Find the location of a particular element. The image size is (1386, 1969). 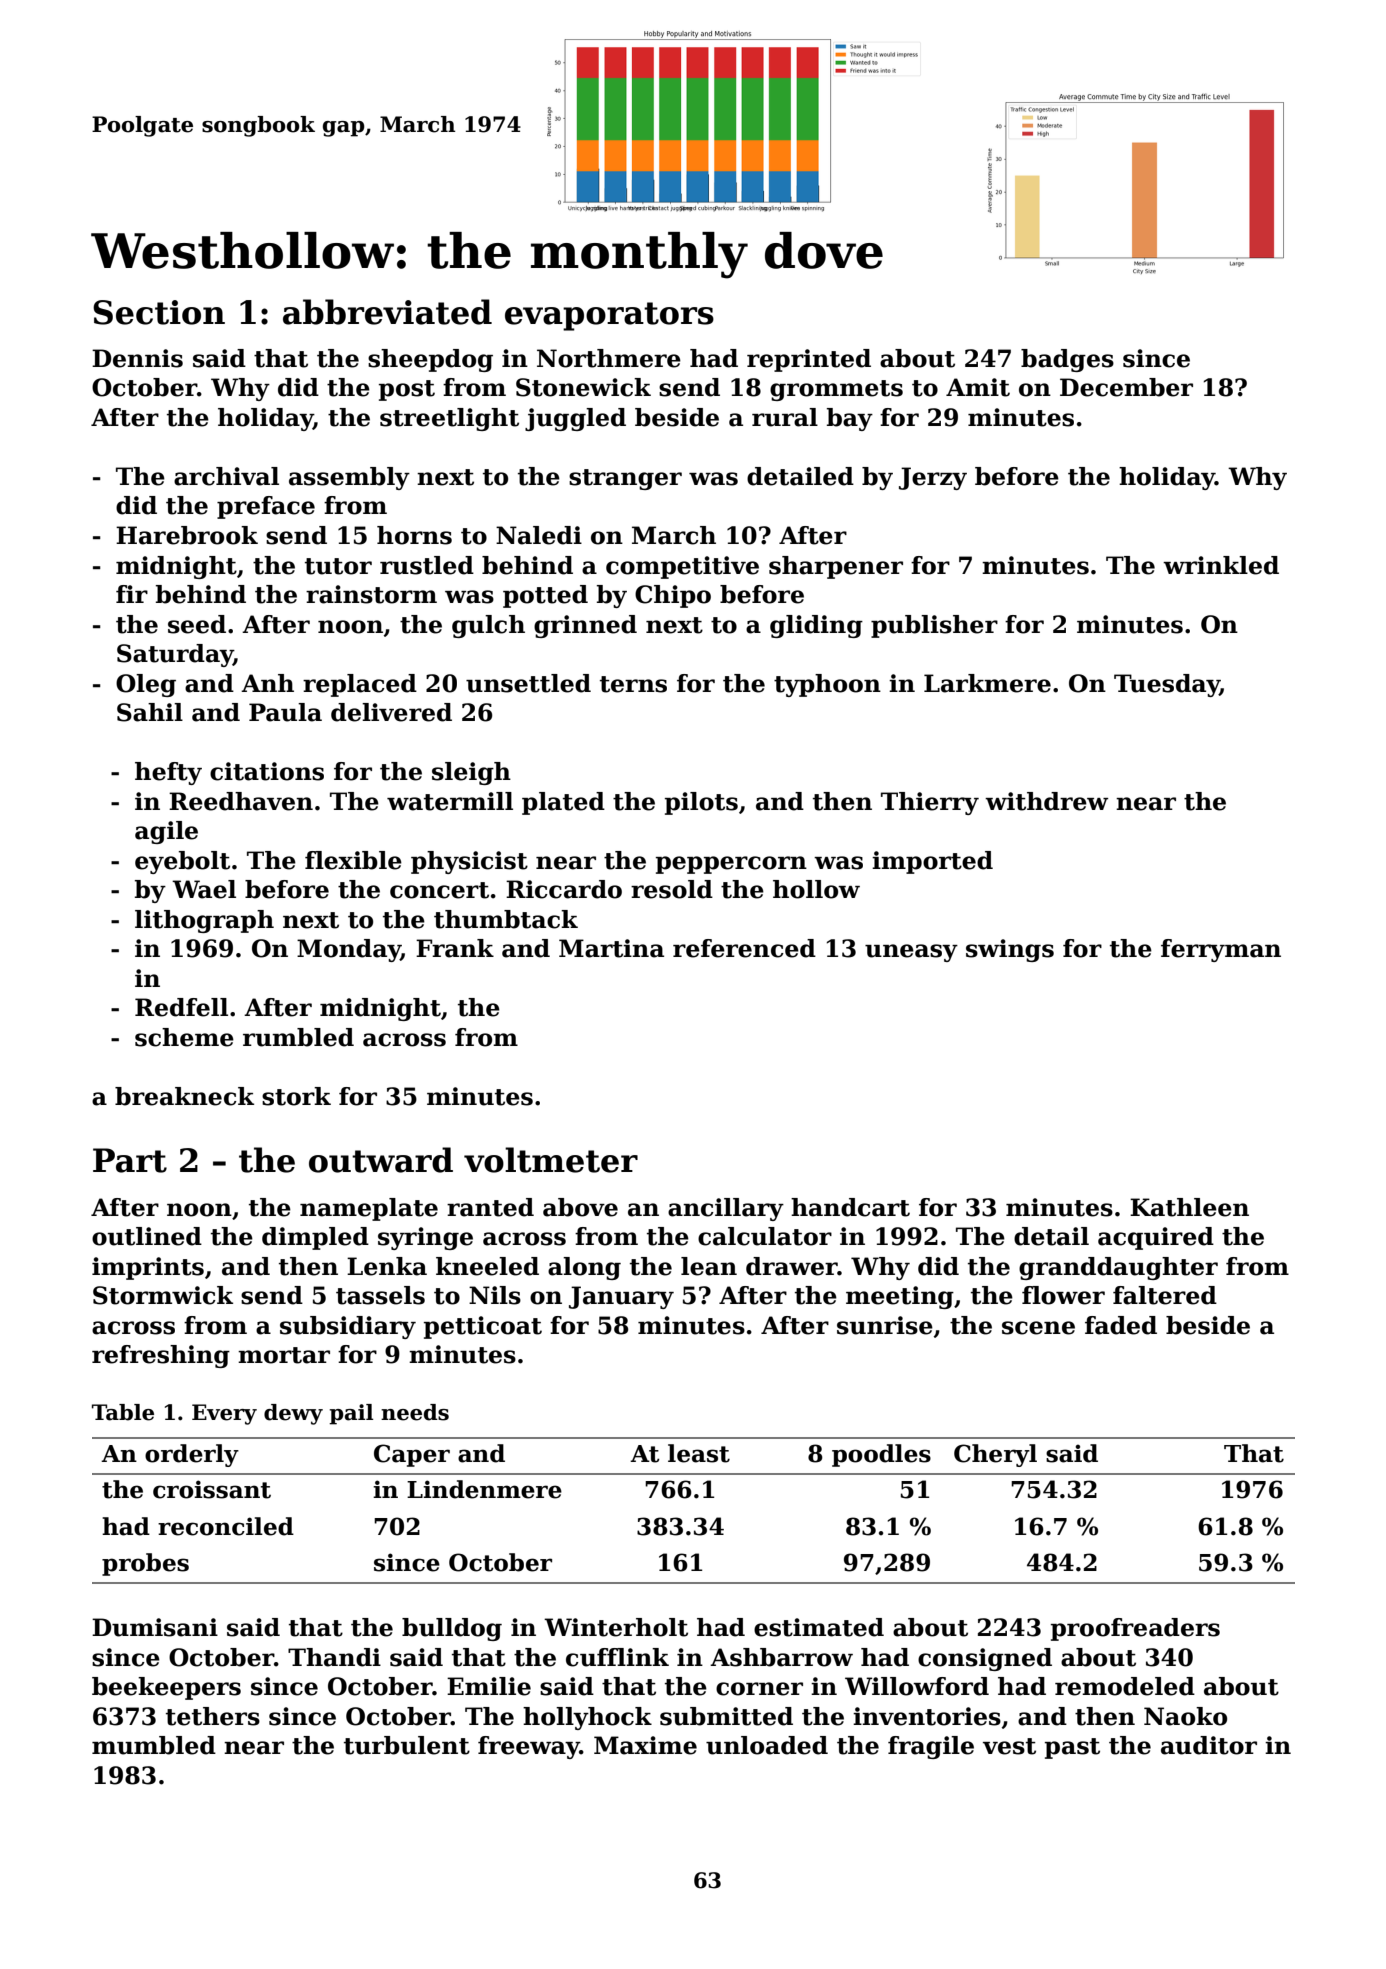

abbreviated is located at coordinates (387, 312).
